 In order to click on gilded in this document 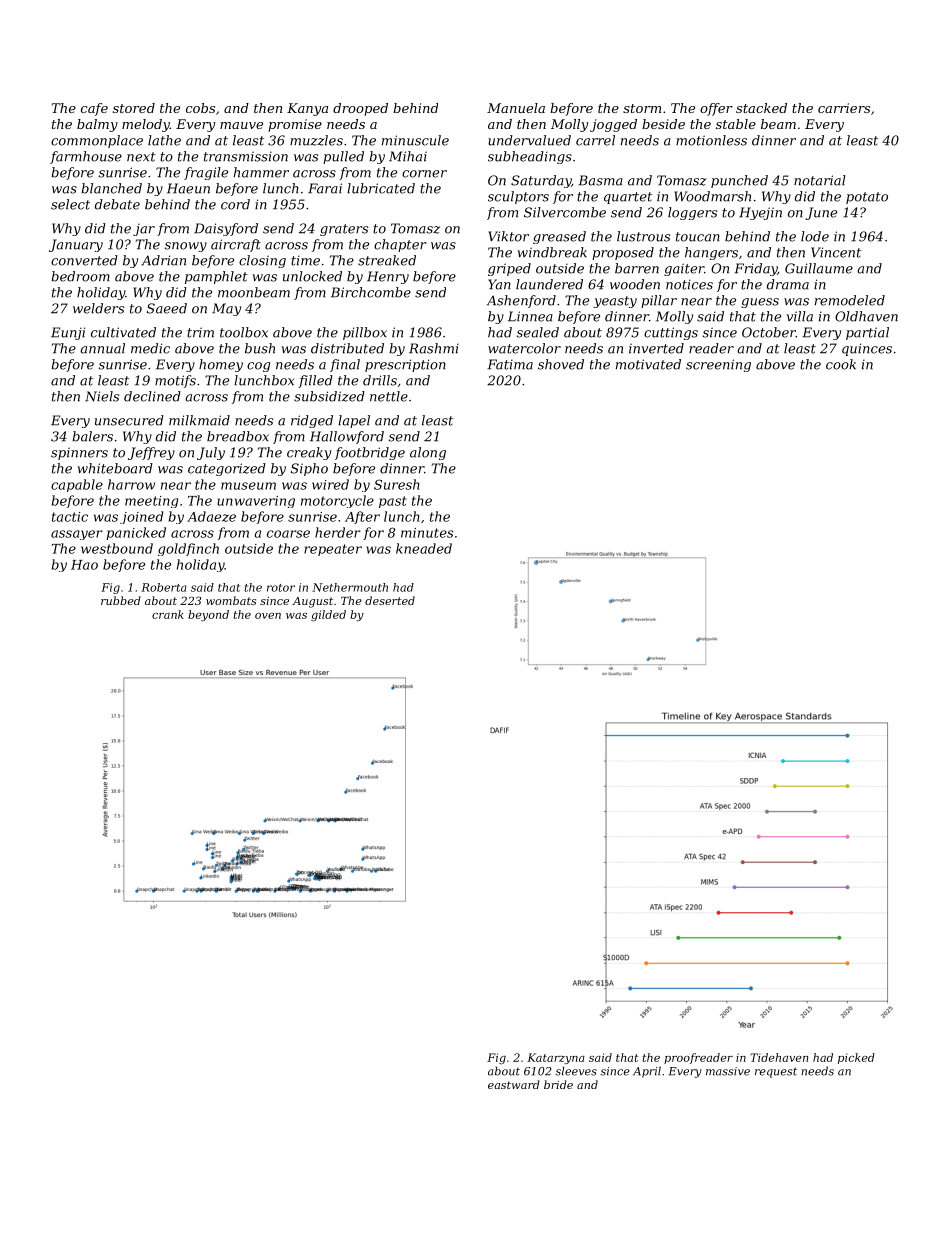, I will do `click(328, 615)`.
